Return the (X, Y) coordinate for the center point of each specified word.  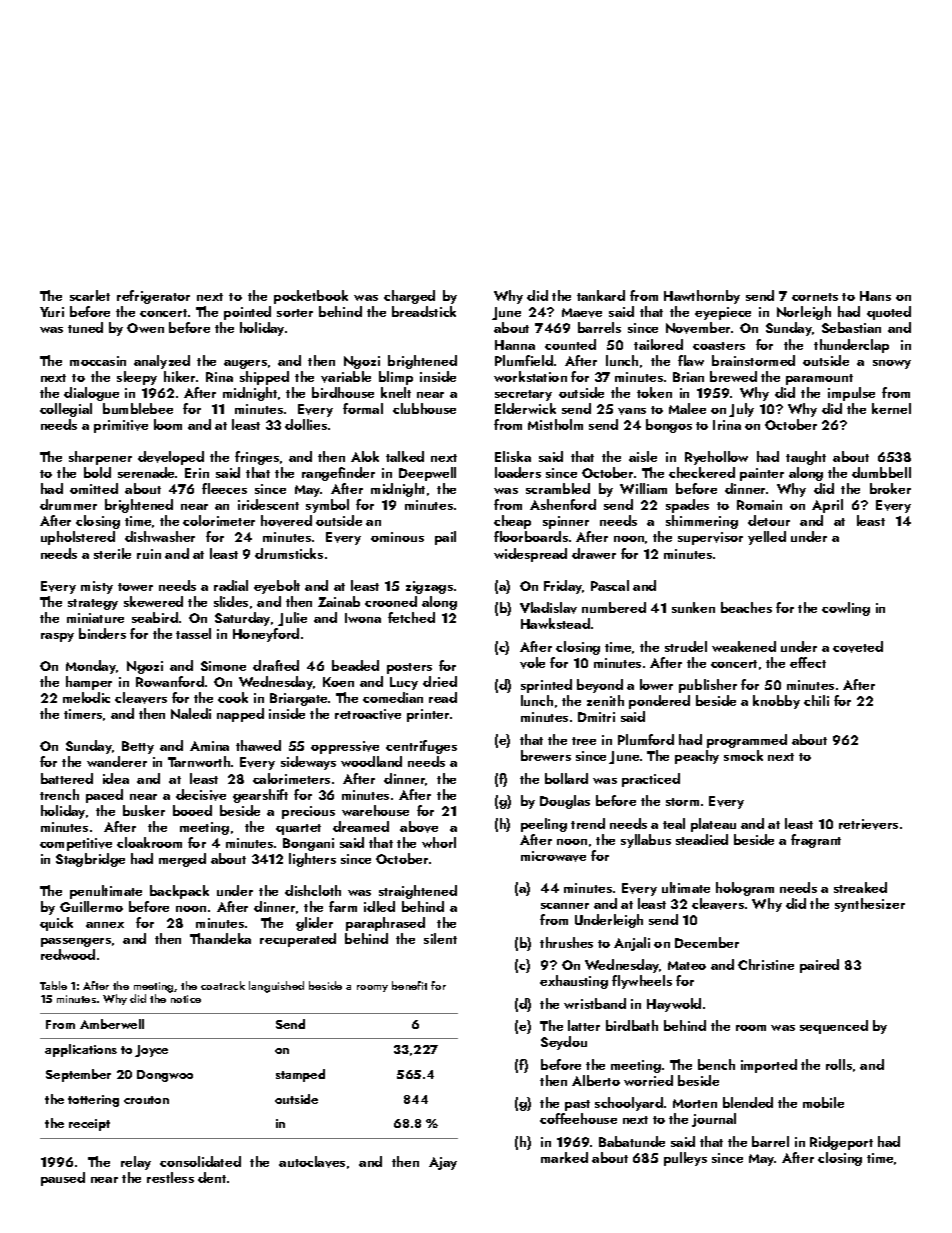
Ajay (443, 1163)
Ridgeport (841, 1143)
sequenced (834, 1027)
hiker (179, 376)
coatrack (223, 985)
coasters (719, 346)
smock (743, 755)
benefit (409, 985)
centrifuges (421, 747)
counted (570, 344)
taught (806, 458)
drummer (68, 504)
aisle (643, 456)
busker (144, 810)
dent (212, 1177)
